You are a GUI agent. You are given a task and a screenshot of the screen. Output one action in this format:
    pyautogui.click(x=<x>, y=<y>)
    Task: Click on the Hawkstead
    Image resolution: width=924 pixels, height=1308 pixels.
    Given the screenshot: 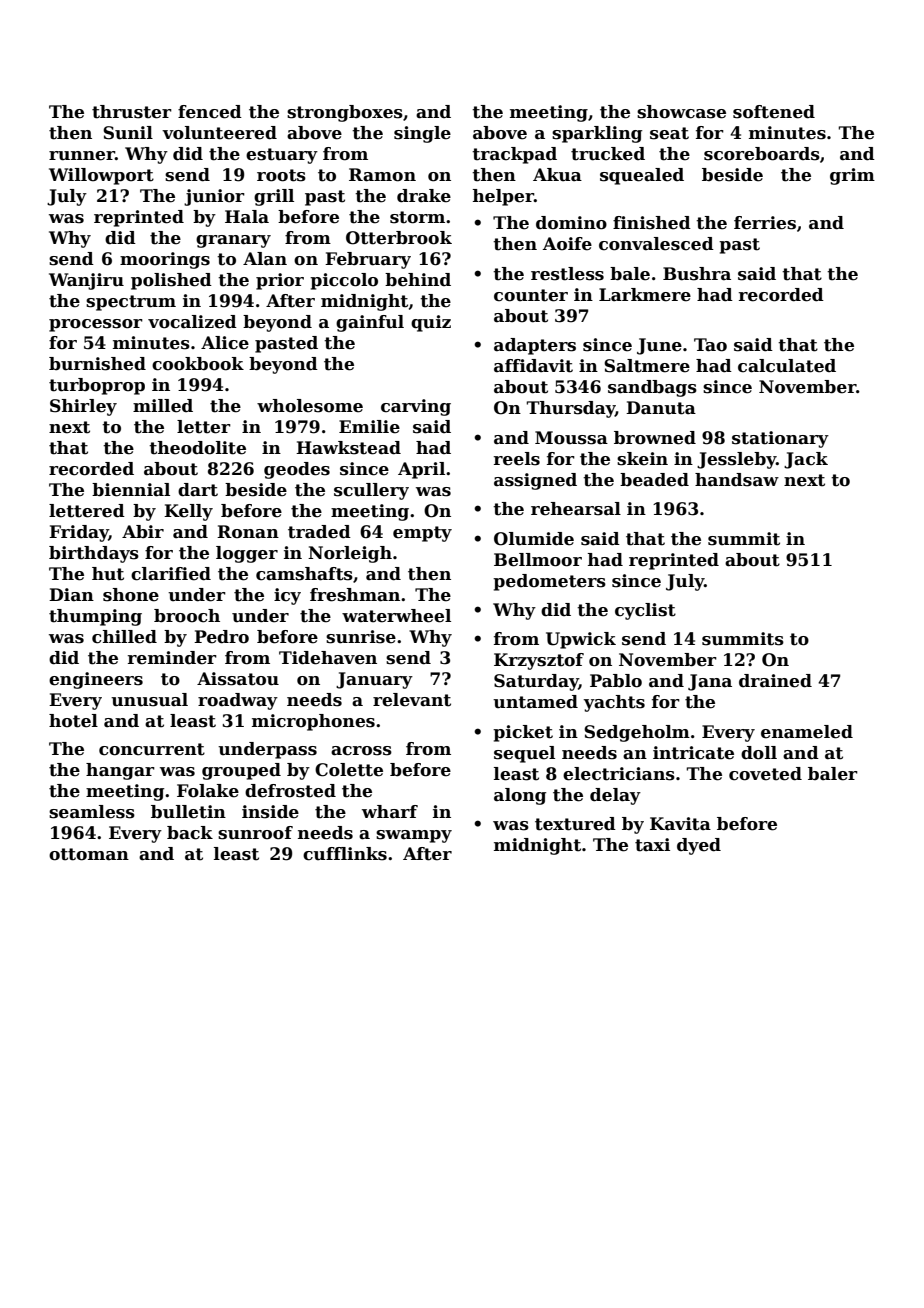 What is the action you would take?
    pyautogui.click(x=348, y=448)
